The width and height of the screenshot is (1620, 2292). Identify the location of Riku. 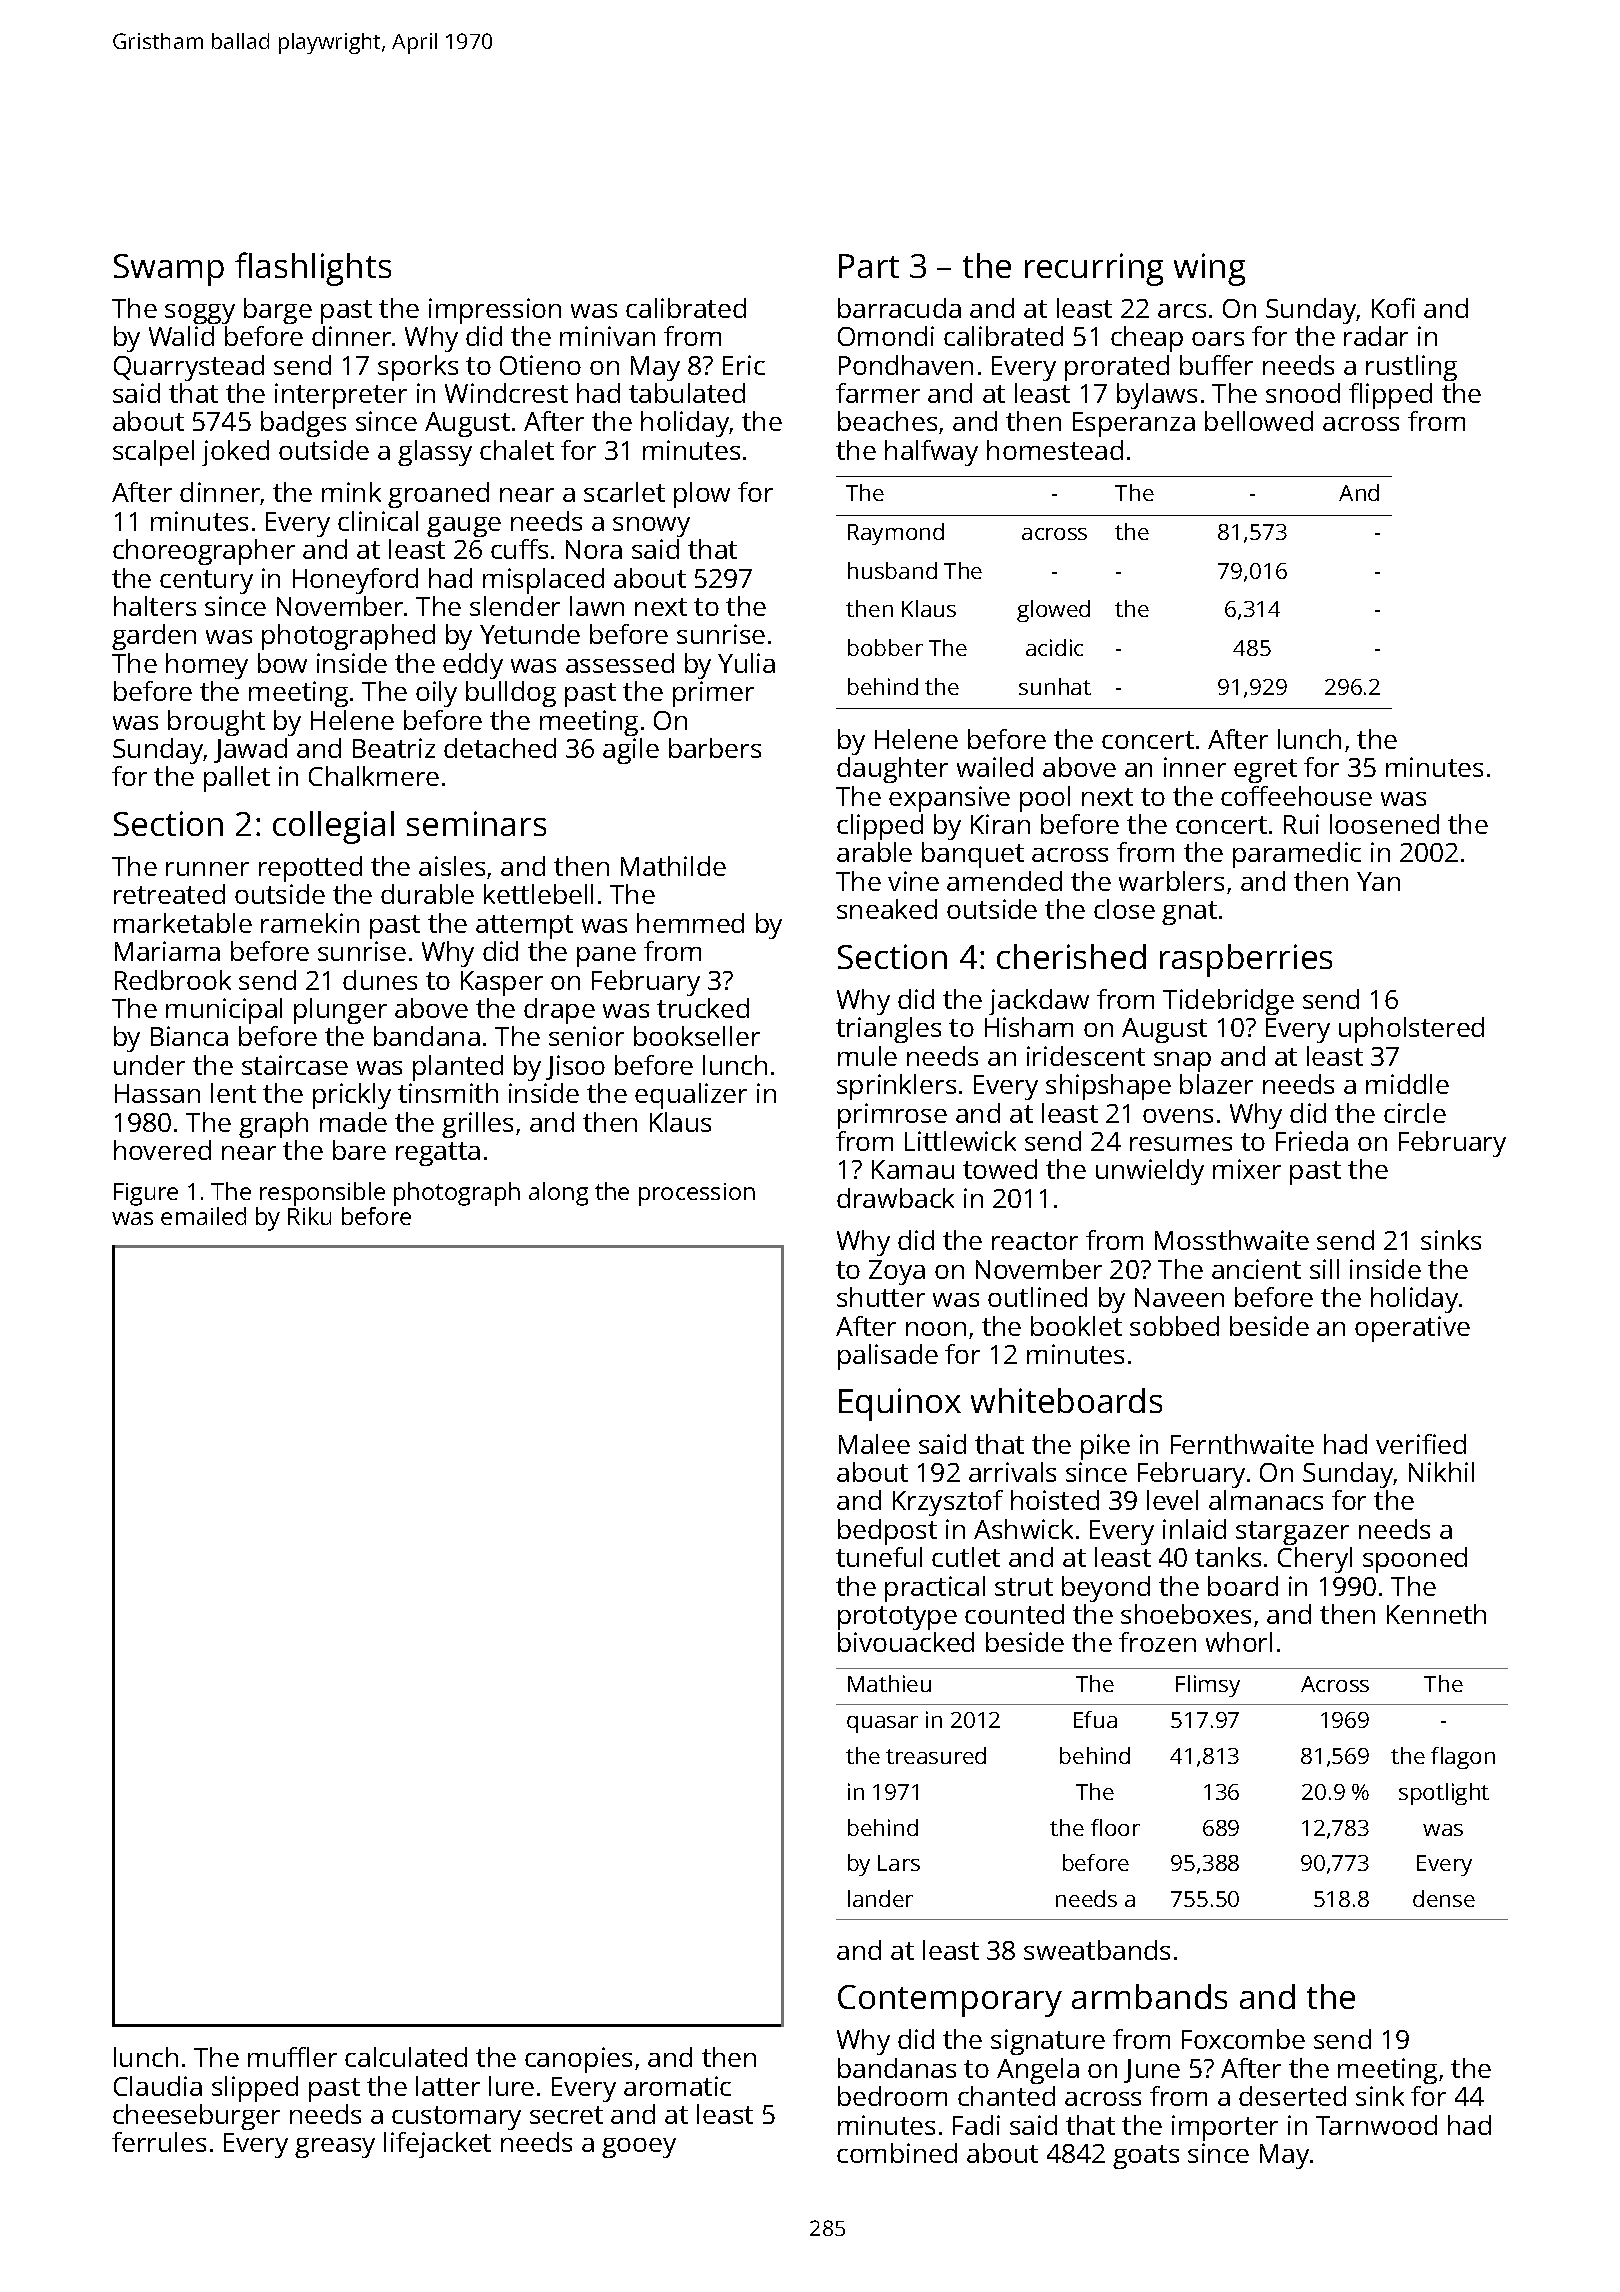
(309, 1216).
